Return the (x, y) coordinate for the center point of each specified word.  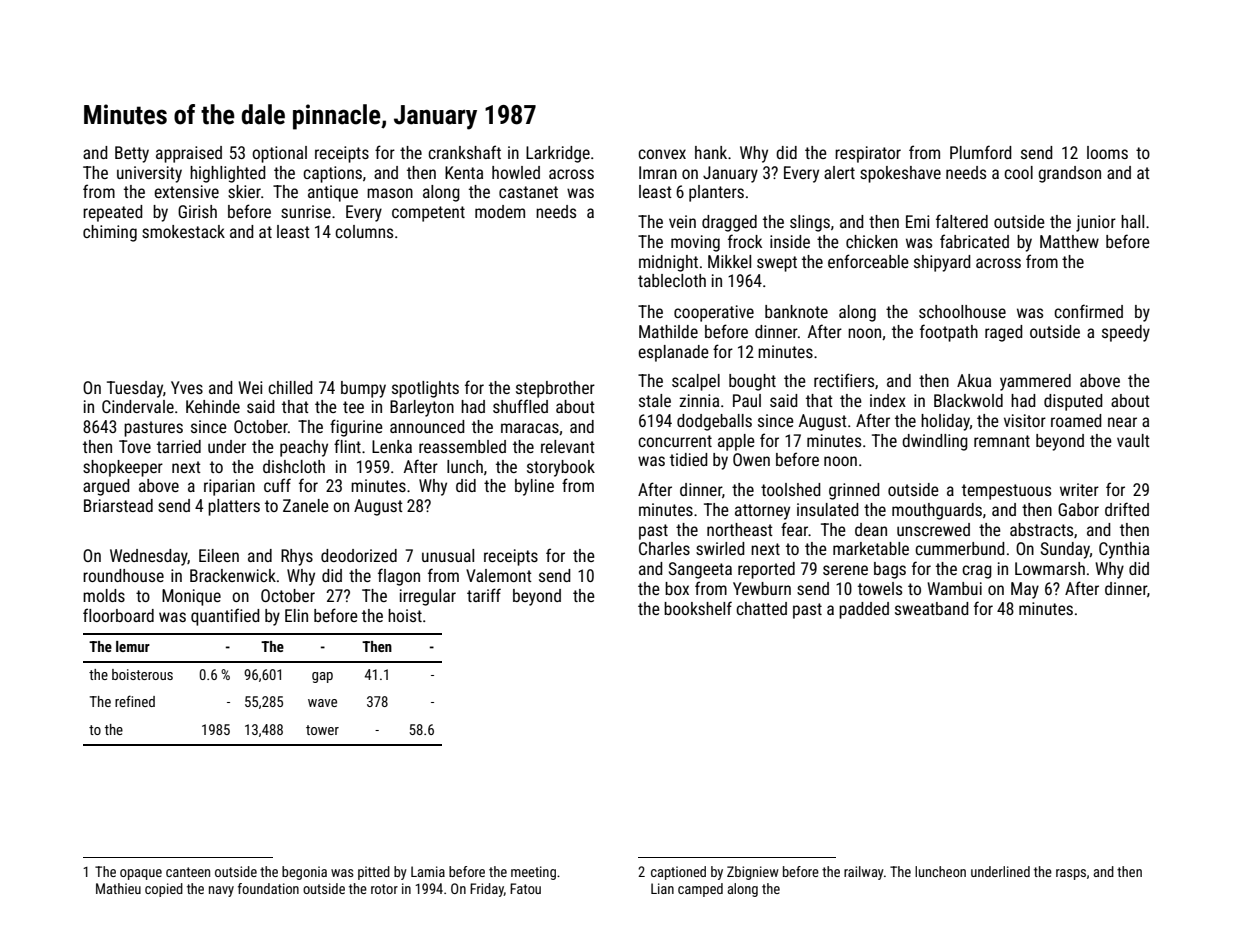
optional (279, 154)
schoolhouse (962, 311)
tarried (179, 446)
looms (1107, 152)
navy (221, 891)
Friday (487, 890)
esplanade (673, 353)
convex (662, 154)
